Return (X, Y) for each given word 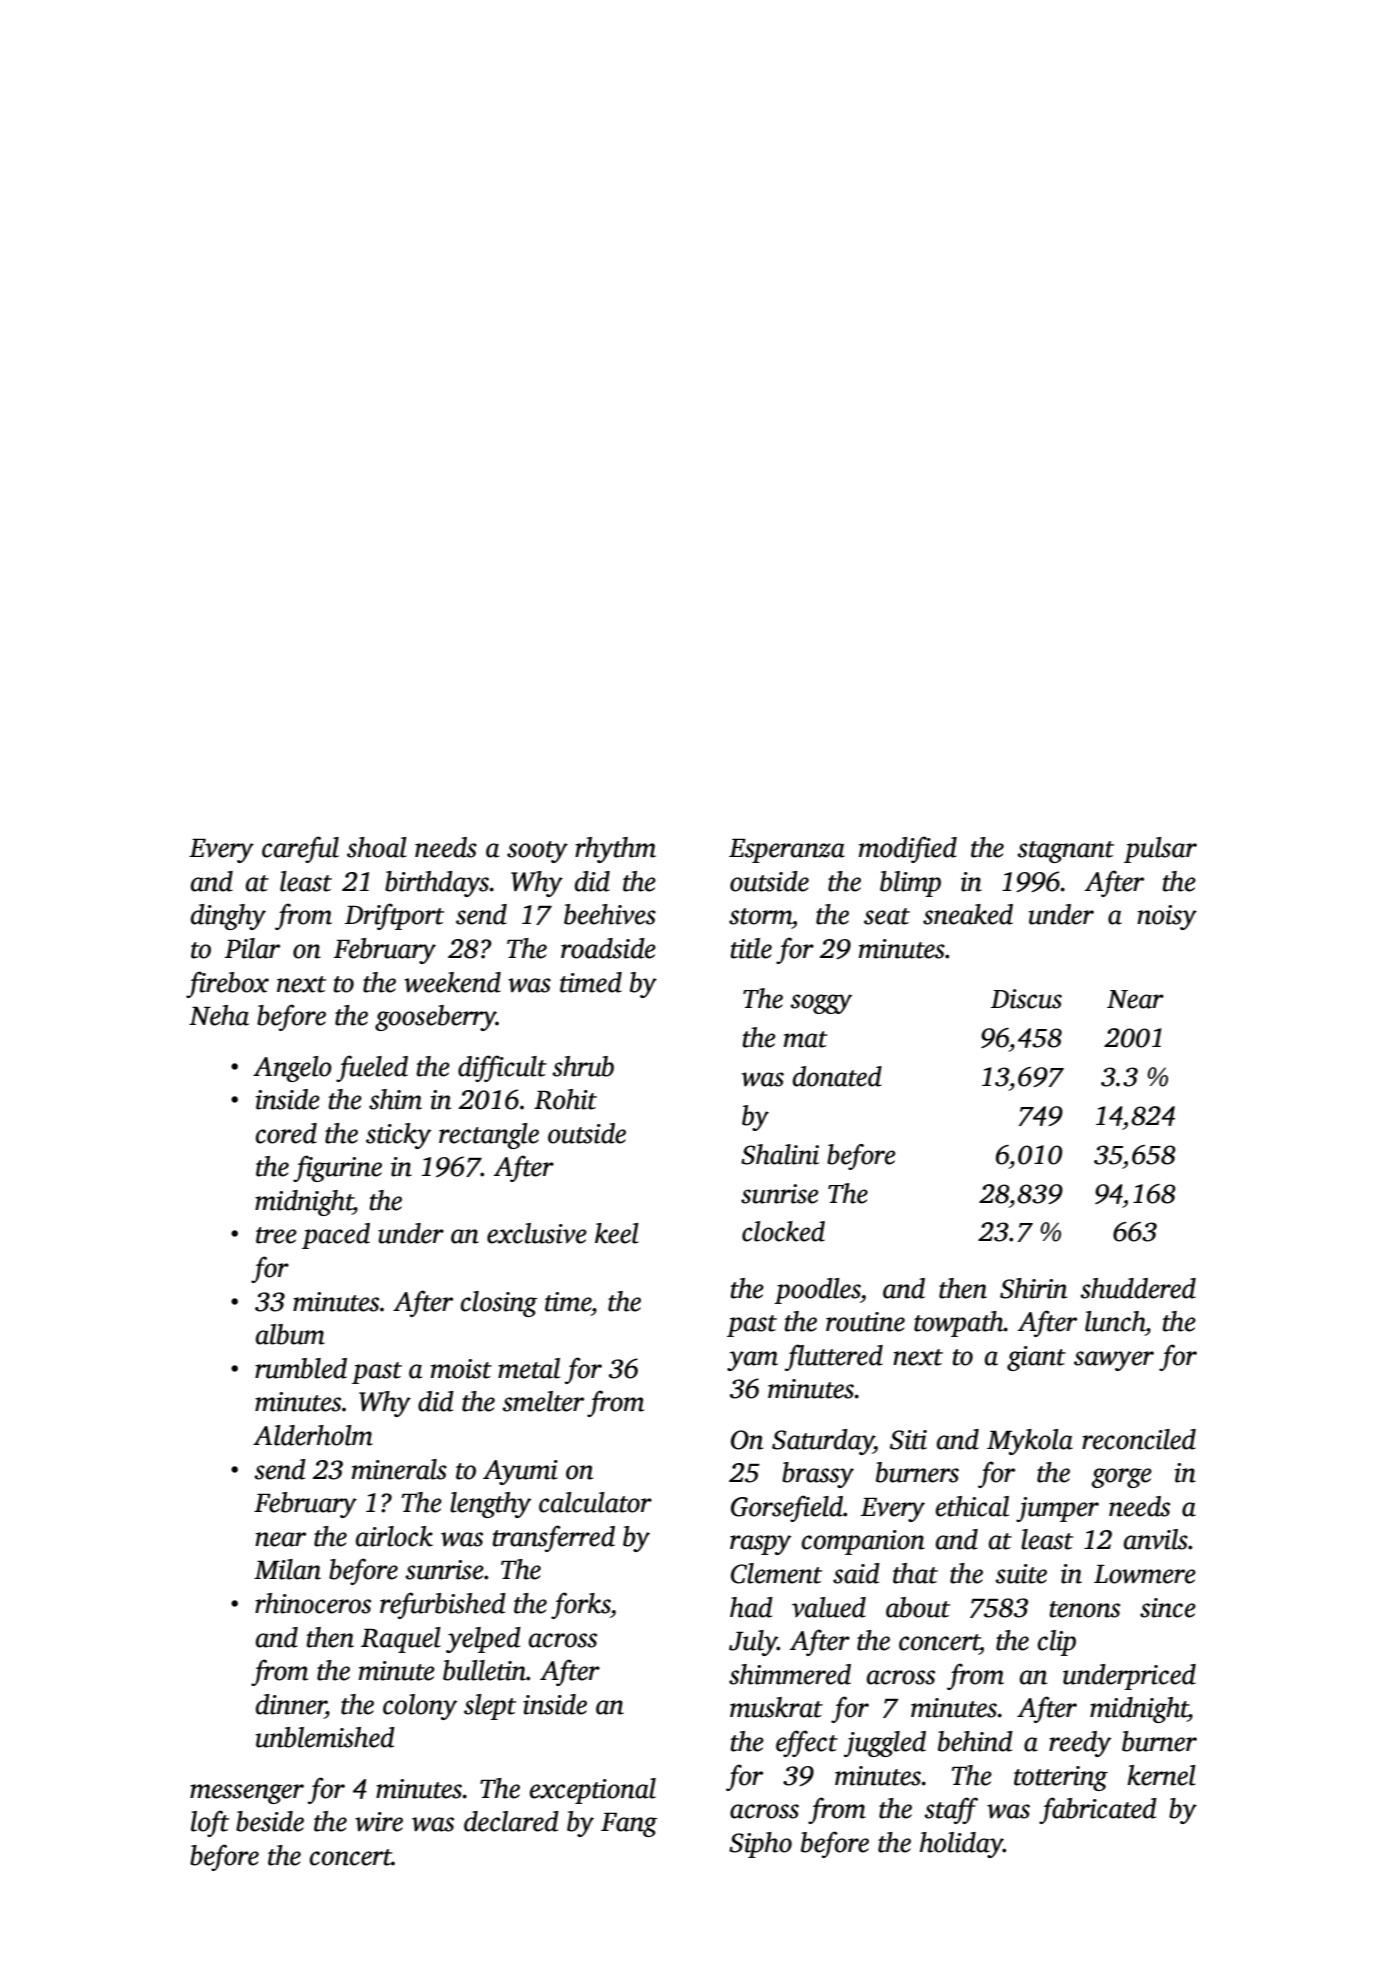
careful (300, 849)
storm (760, 916)
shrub (583, 1066)
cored (286, 1133)
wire (379, 1822)
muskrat (776, 1707)
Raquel (401, 1640)
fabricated (1098, 1810)
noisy (1167, 917)
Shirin (1033, 1288)
